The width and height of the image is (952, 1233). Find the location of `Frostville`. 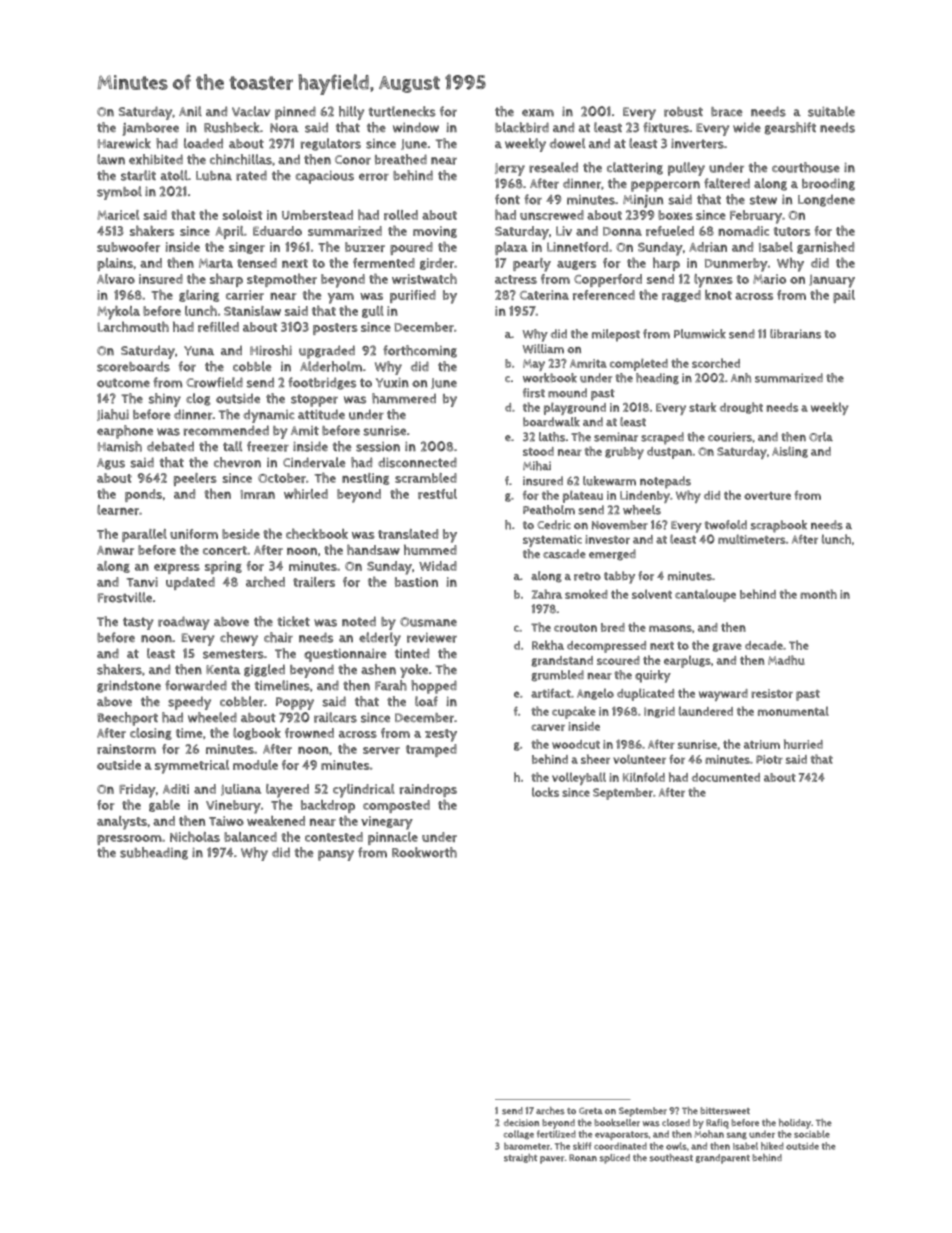

Frostville is located at coordinates (125, 597).
